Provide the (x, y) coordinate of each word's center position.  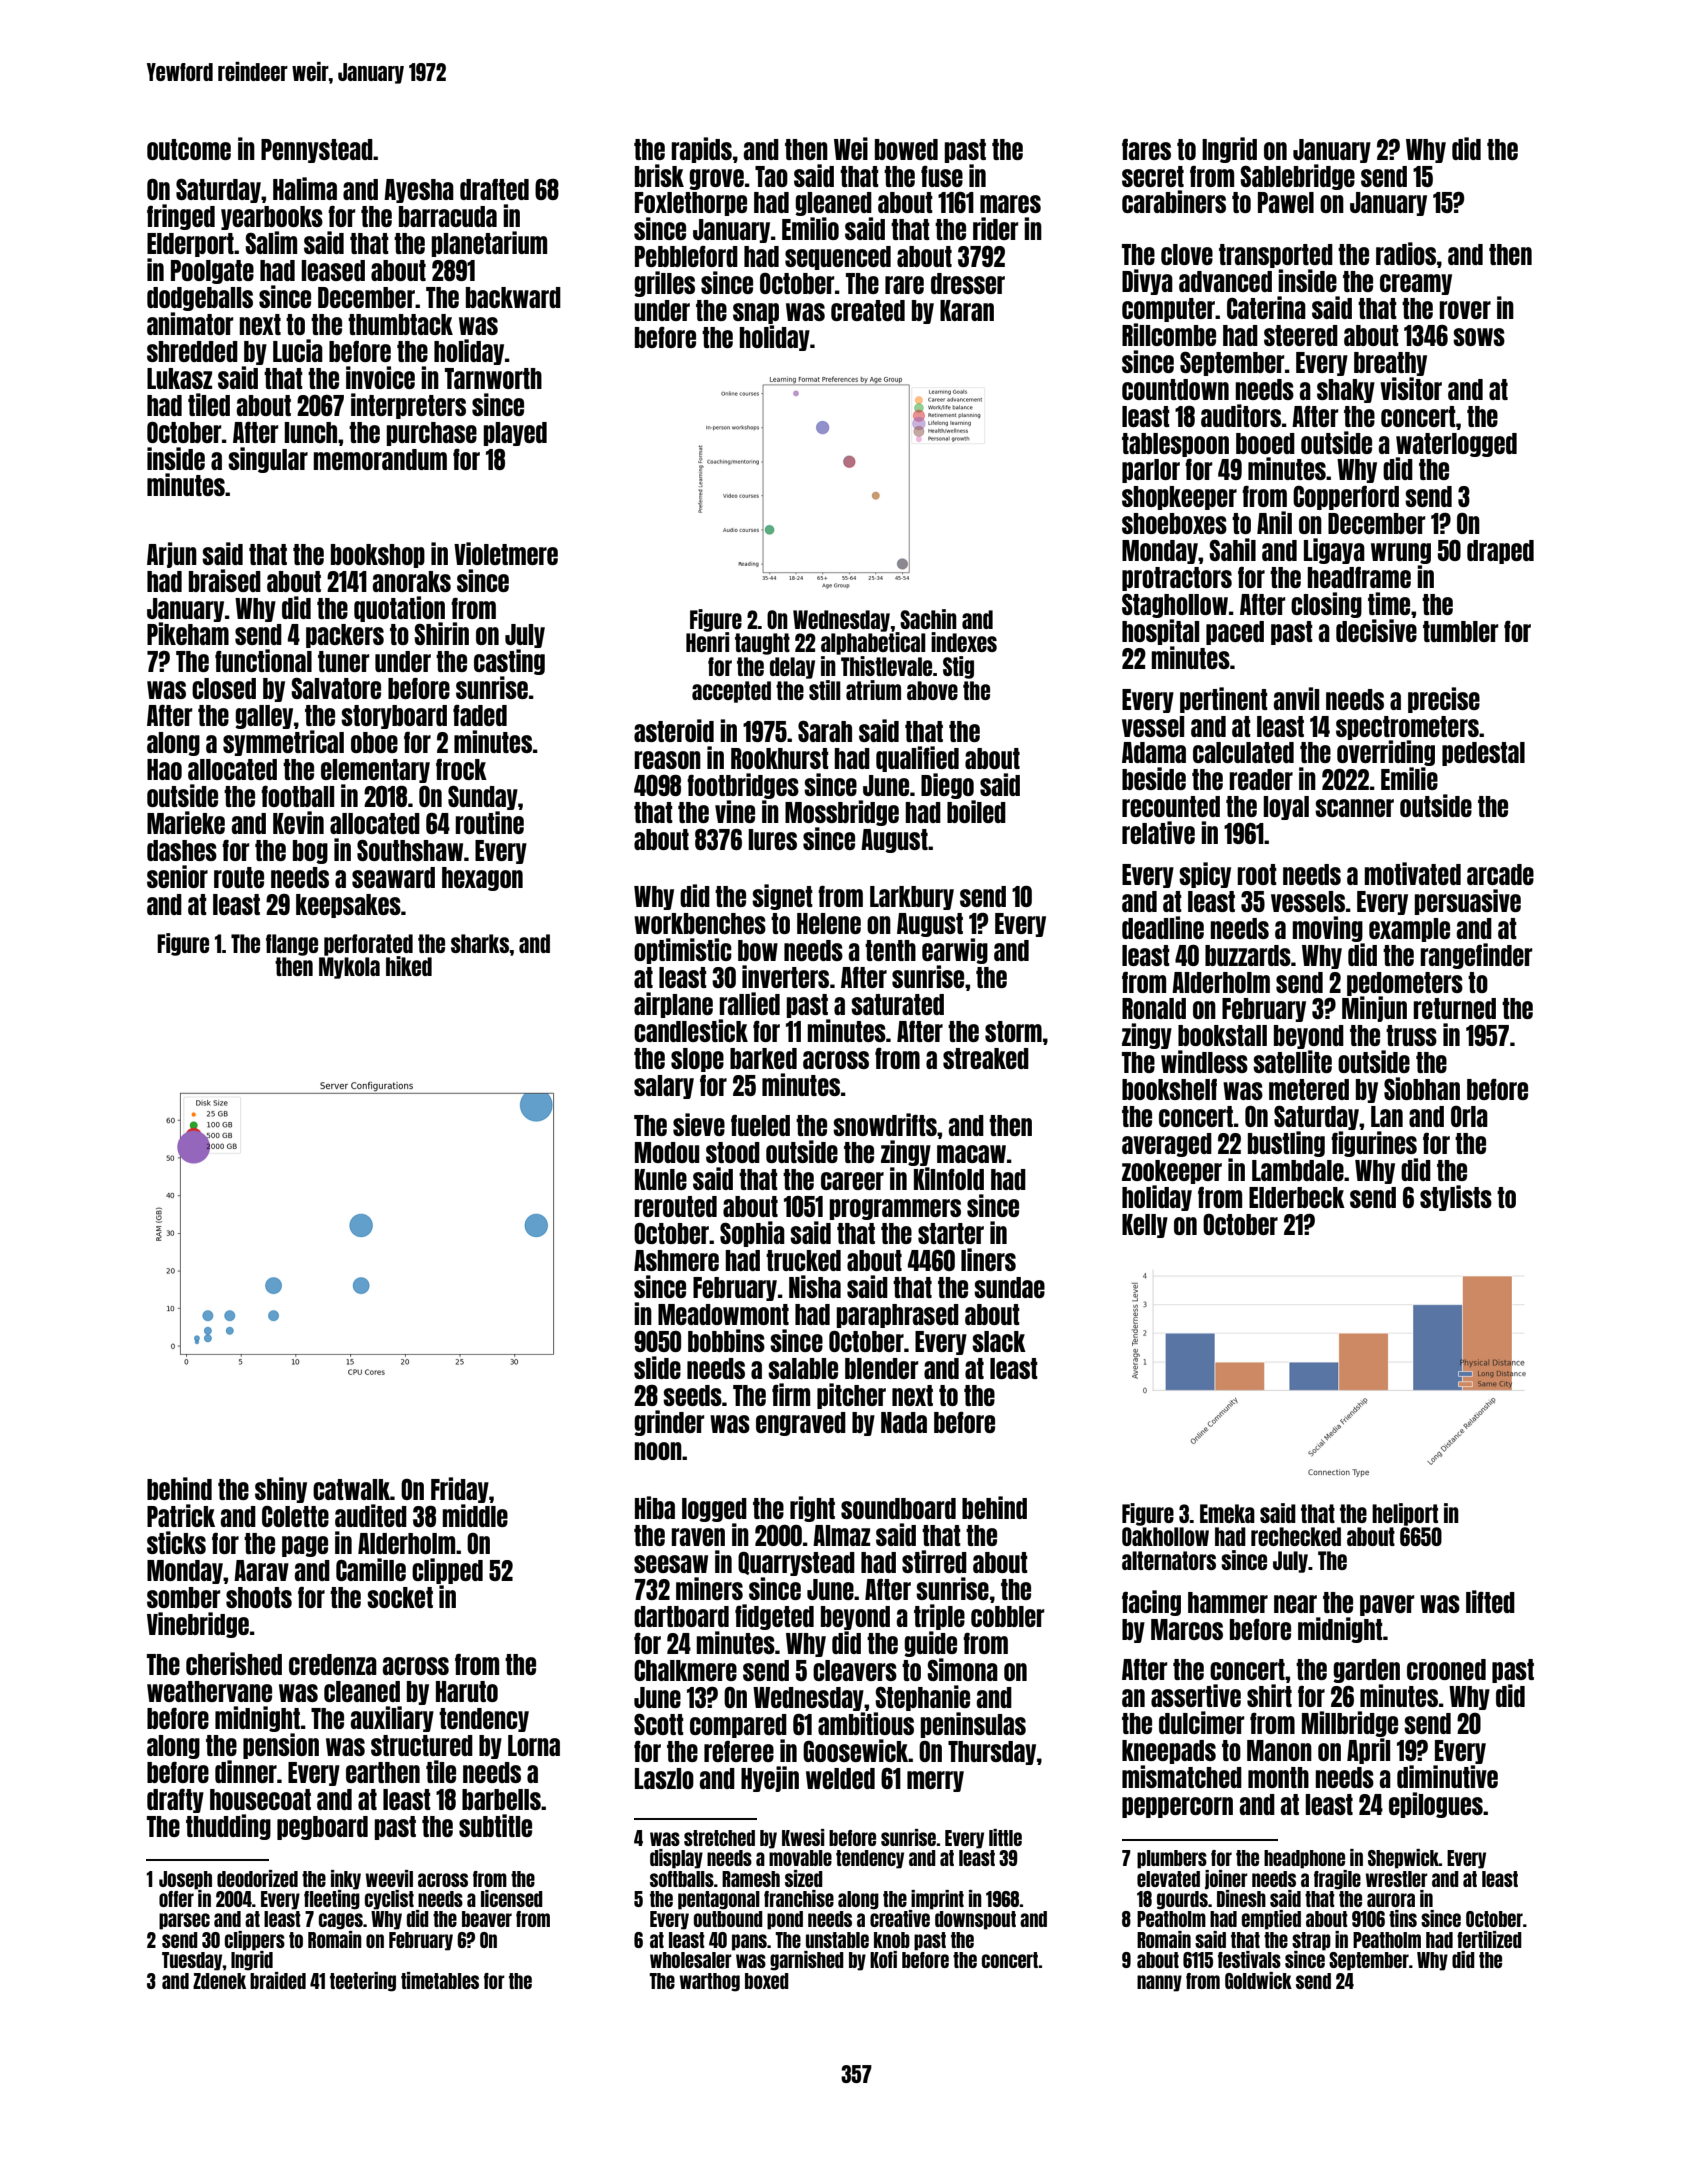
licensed (512, 1898)
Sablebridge (1297, 177)
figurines (1374, 1144)
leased (333, 270)
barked (763, 1058)
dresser (968, 283)
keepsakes (348, 906)
